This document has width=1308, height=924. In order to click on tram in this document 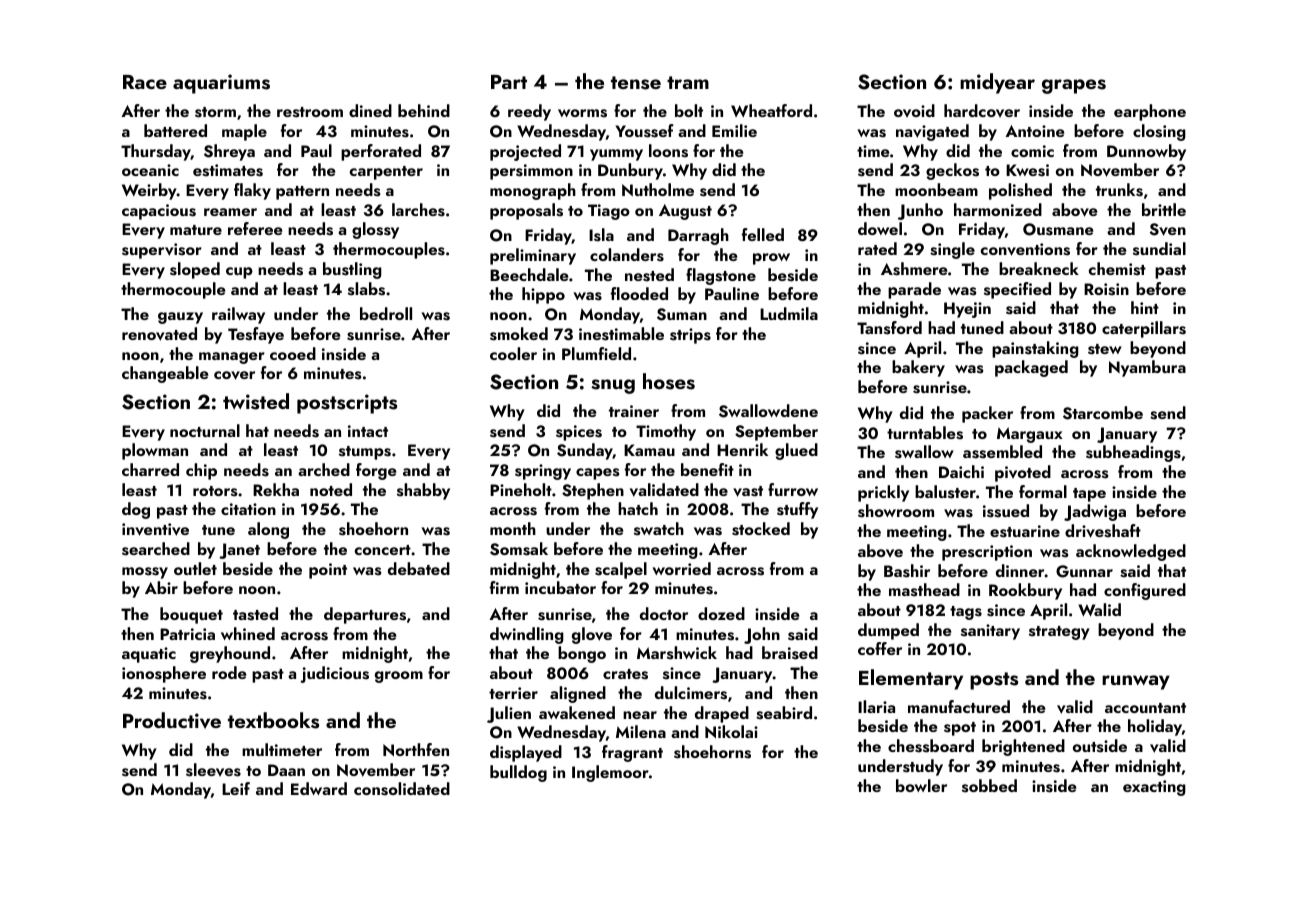, I will do `click(688, 82)`.
